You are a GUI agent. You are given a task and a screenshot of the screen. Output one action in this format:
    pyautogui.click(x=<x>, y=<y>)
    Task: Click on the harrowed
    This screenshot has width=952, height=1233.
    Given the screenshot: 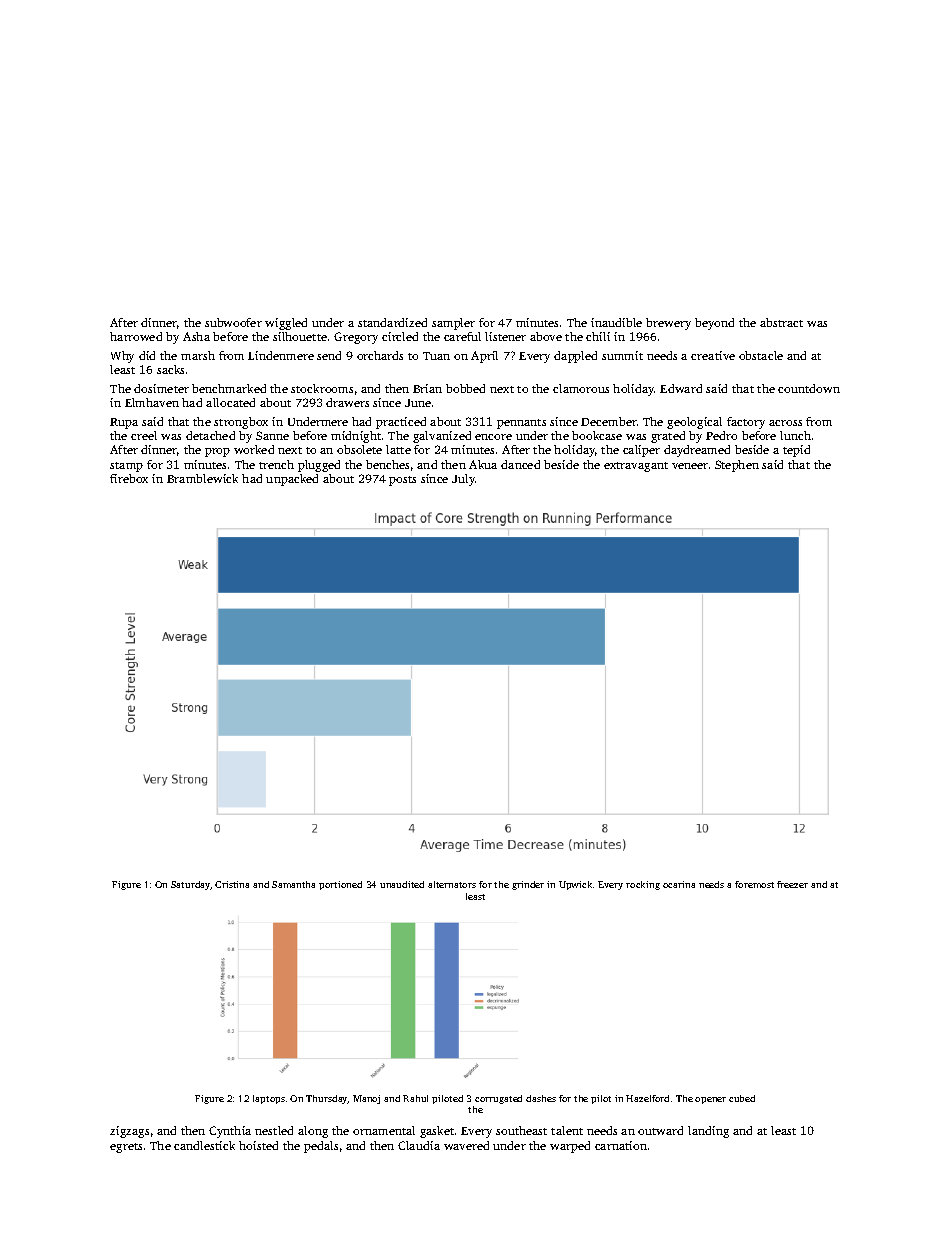 What is the action you would take?
    pyautogui.click(x=136, y=336)
